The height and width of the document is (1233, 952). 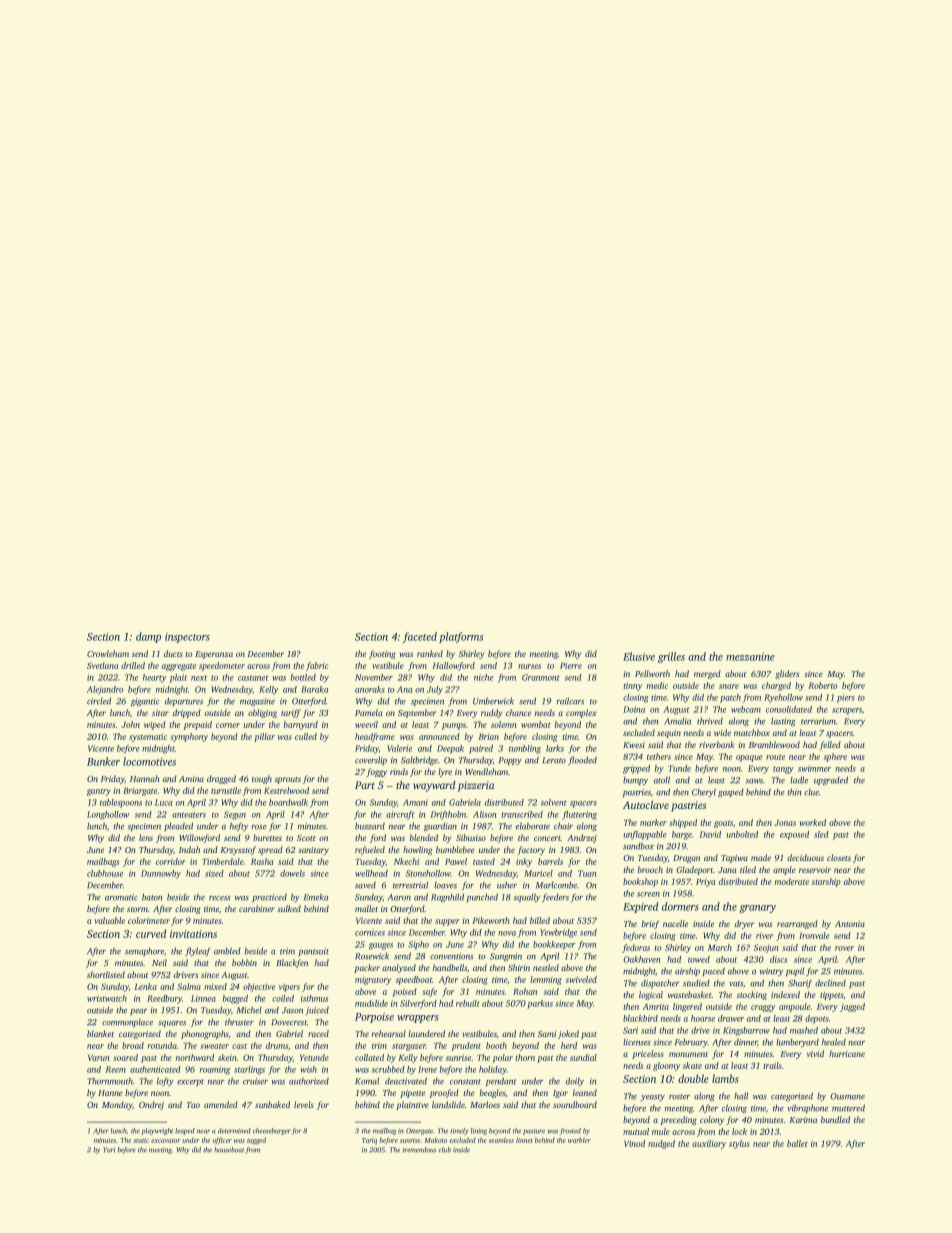 I want to click on nurses, so click(x=529, y=666).
